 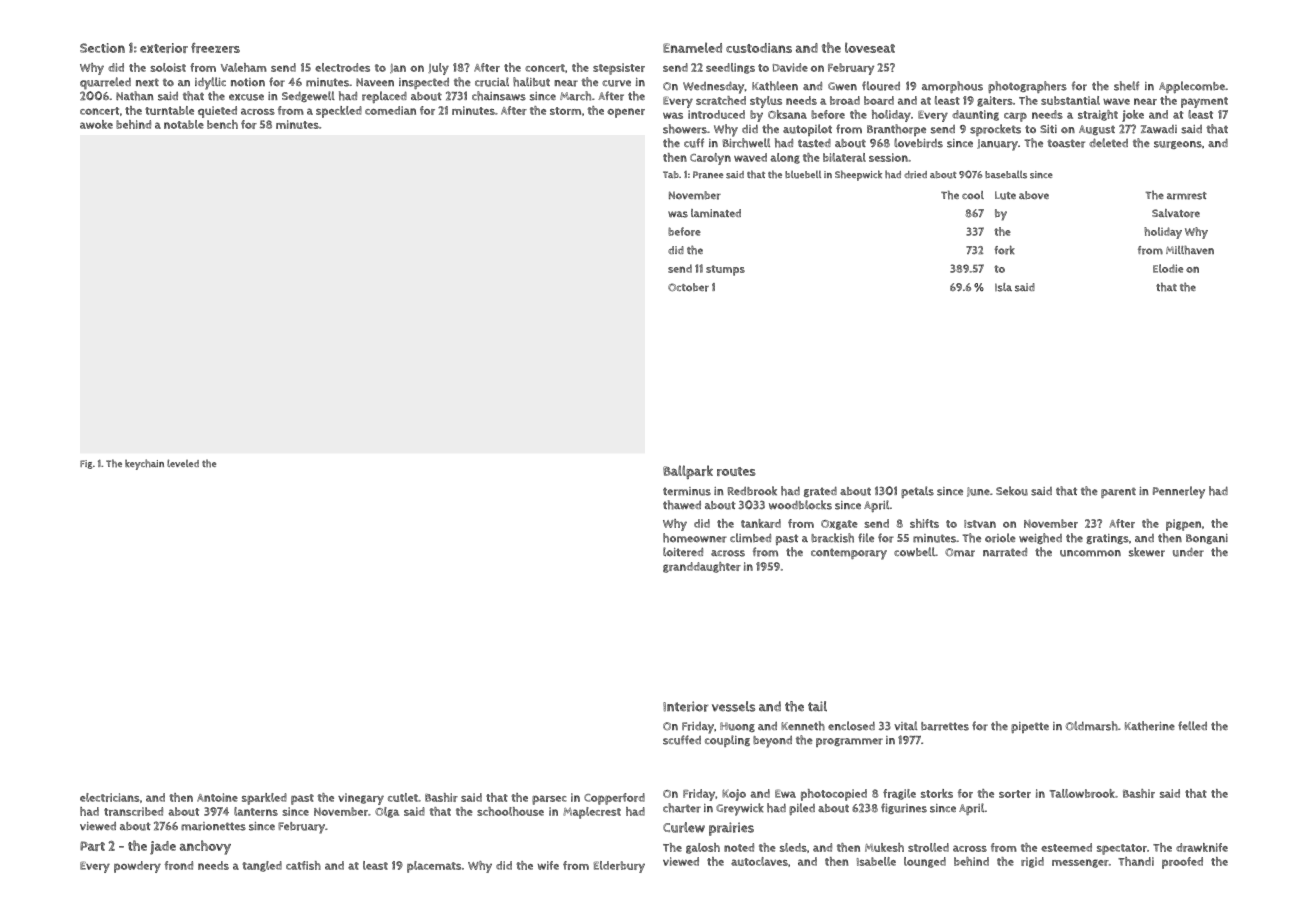 What do you see at coordinates (403, 797) in the screenshot?
I see `cutlet` at bounding box center [403, 797].
